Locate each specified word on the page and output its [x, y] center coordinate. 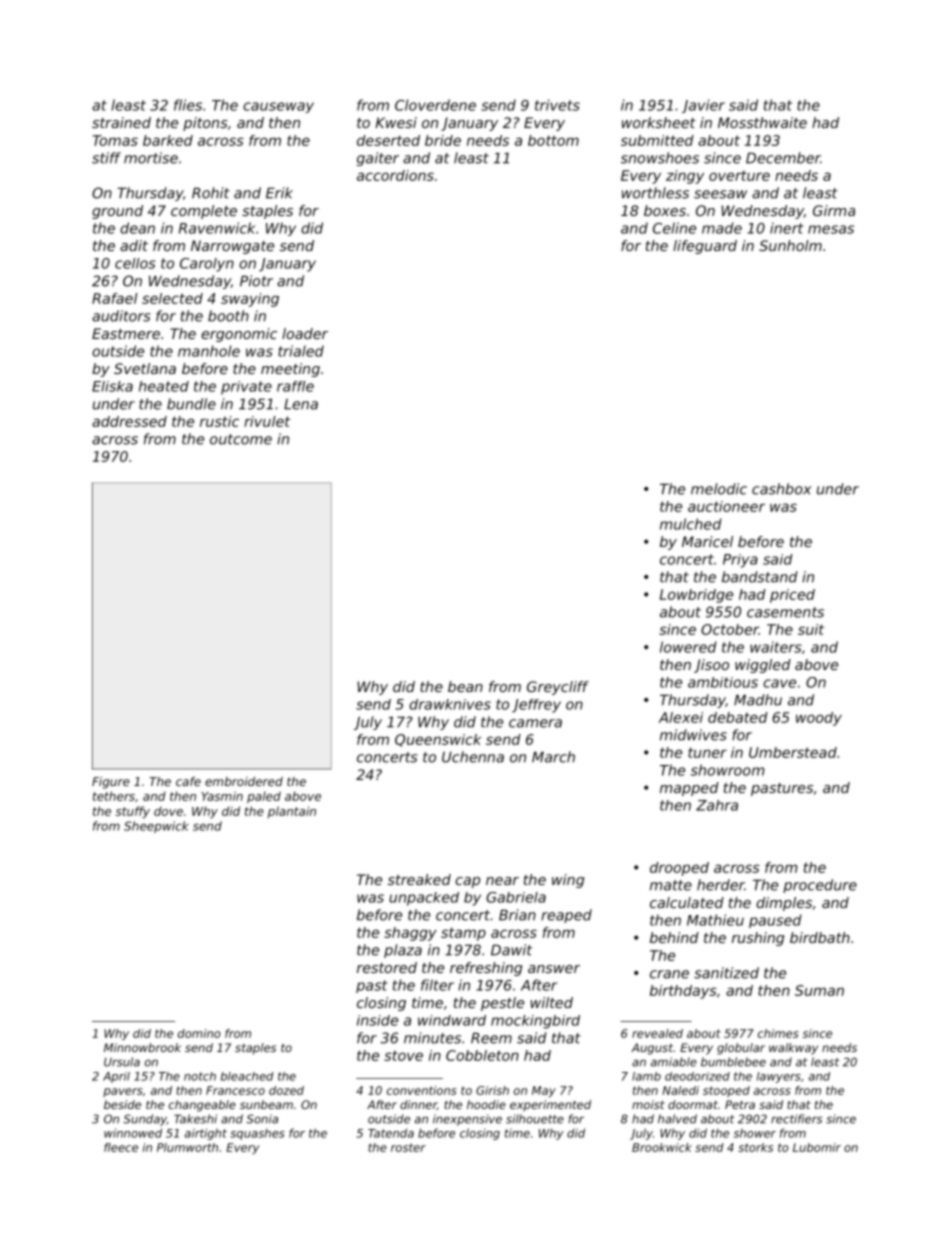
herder [721, 885]
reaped [566, 916]
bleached [247, 1076]
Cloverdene [435, 105]
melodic [719, 489]
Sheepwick [156, 827]
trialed [301, 351]
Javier [703, 106]
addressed [129, 421]
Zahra [717, 805]
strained [121, 122]
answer [554, 969]
